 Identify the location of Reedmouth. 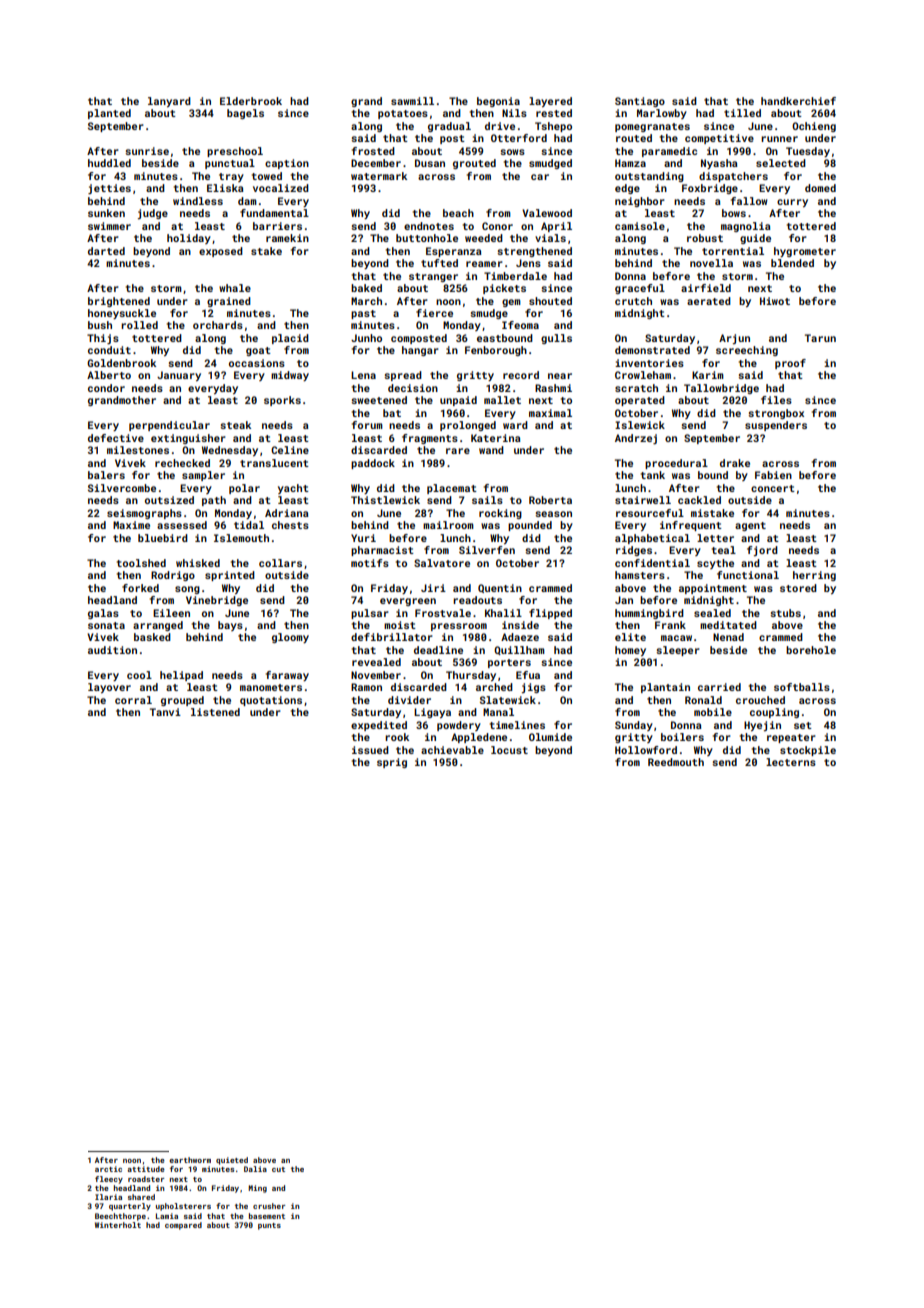
(676, 762).
